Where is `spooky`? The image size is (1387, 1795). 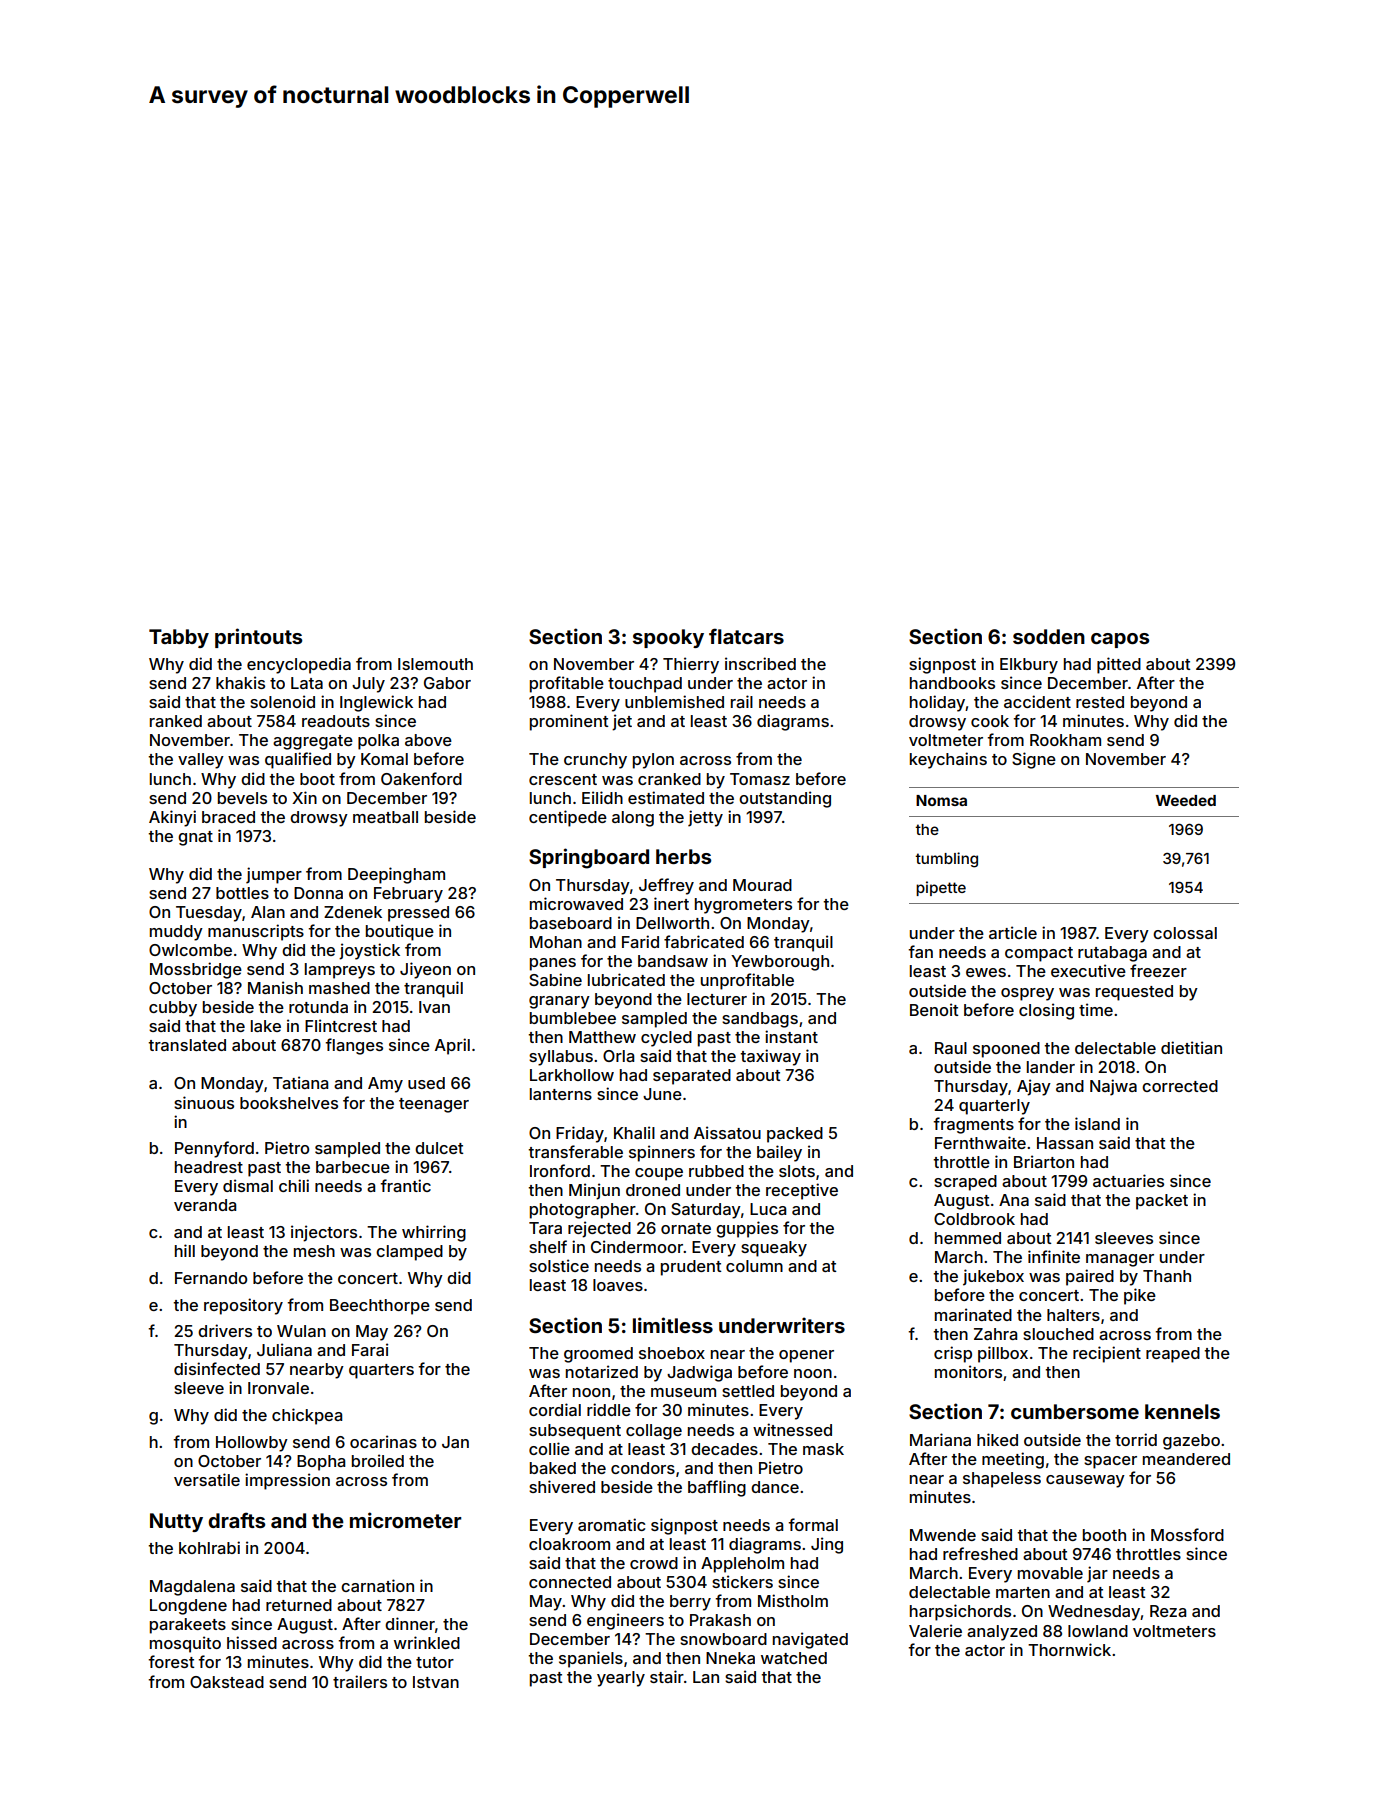 spooky is located at coordinates (668, 638).
